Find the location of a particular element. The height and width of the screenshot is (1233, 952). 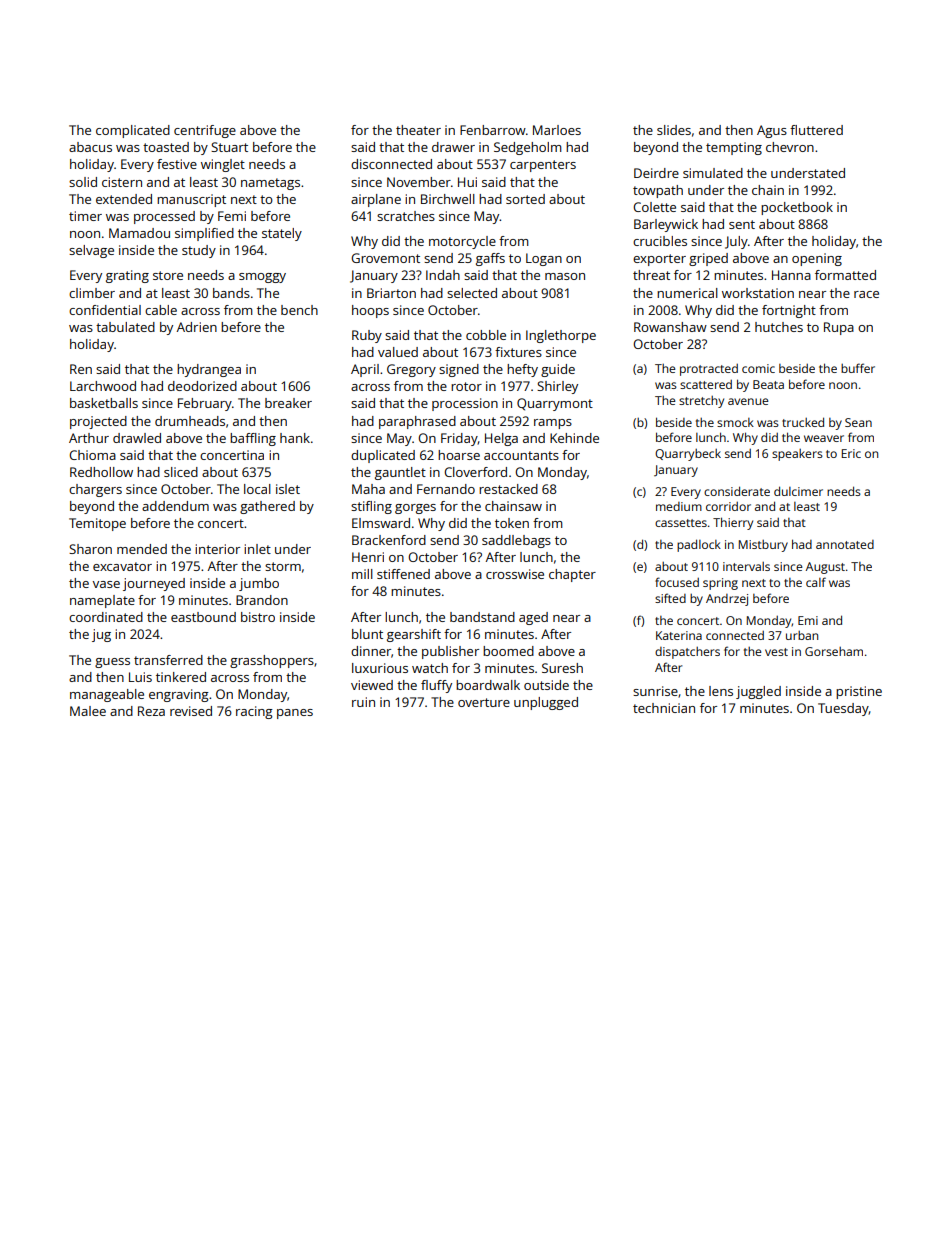

Indah is located at coordinates (443, 275).
